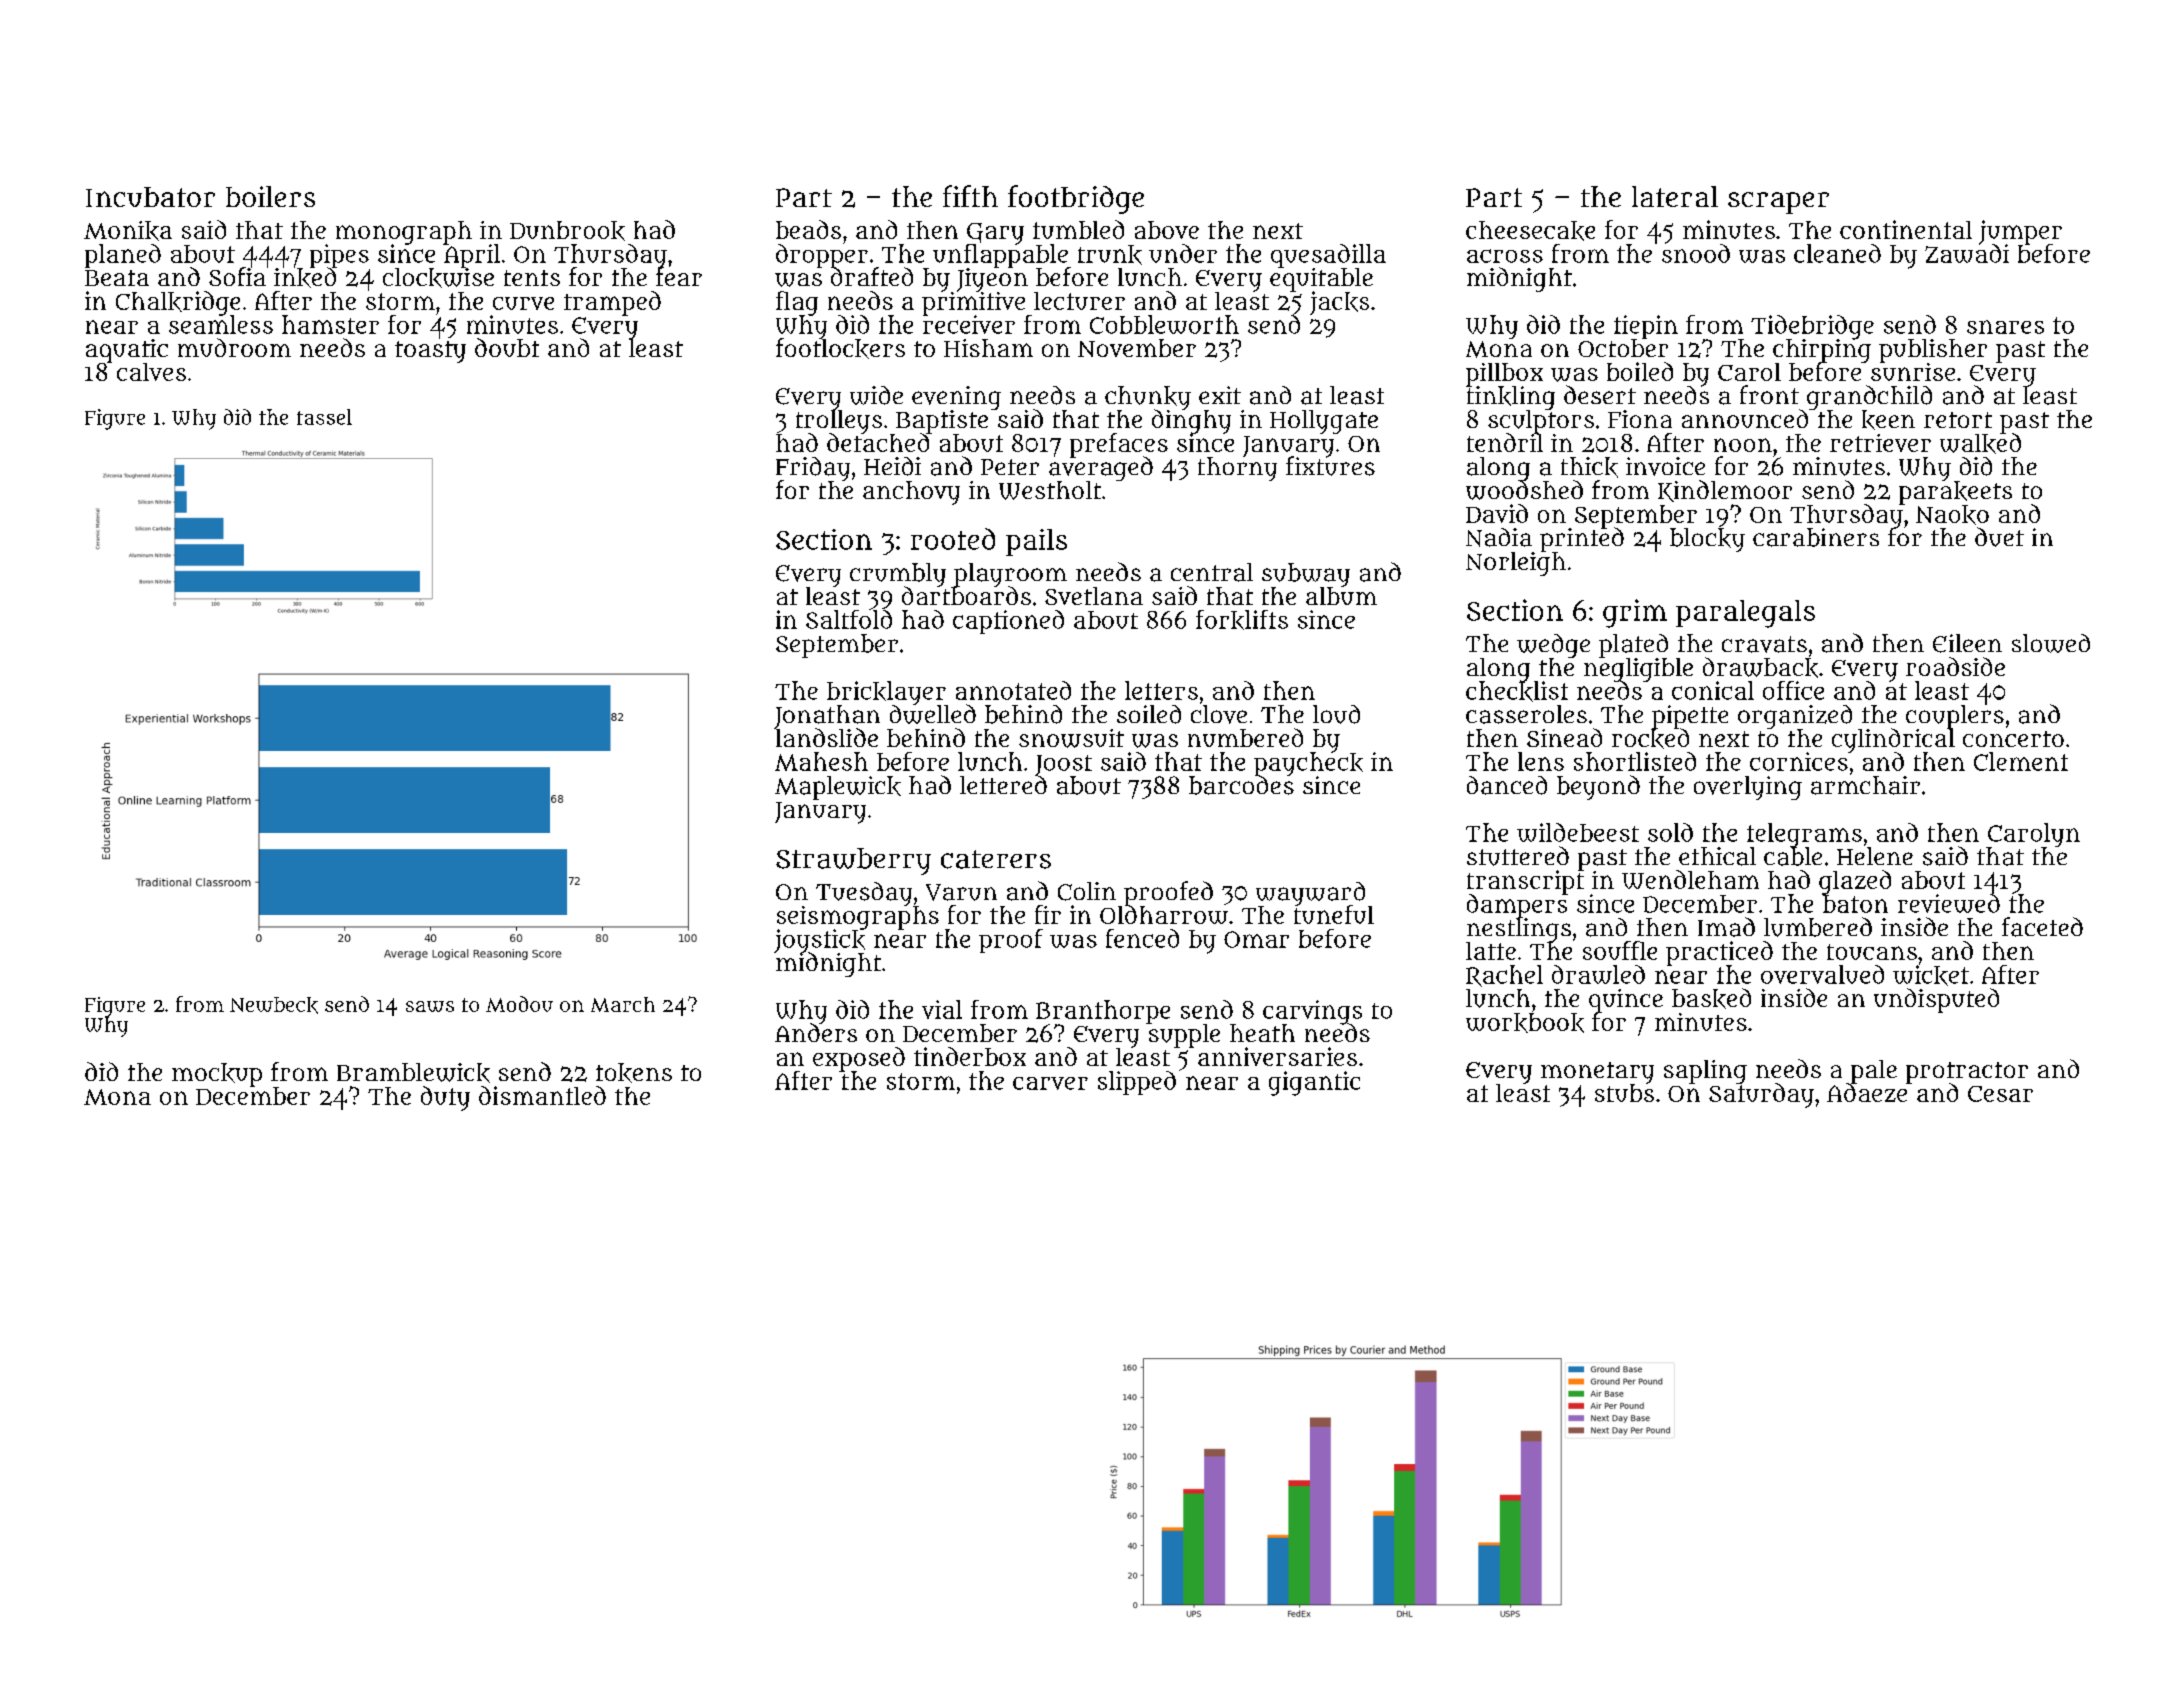  What do you see at coordinates (567, 231) in the screenshot?
I see `Dunbrook` at bounding box center [567, 231].
